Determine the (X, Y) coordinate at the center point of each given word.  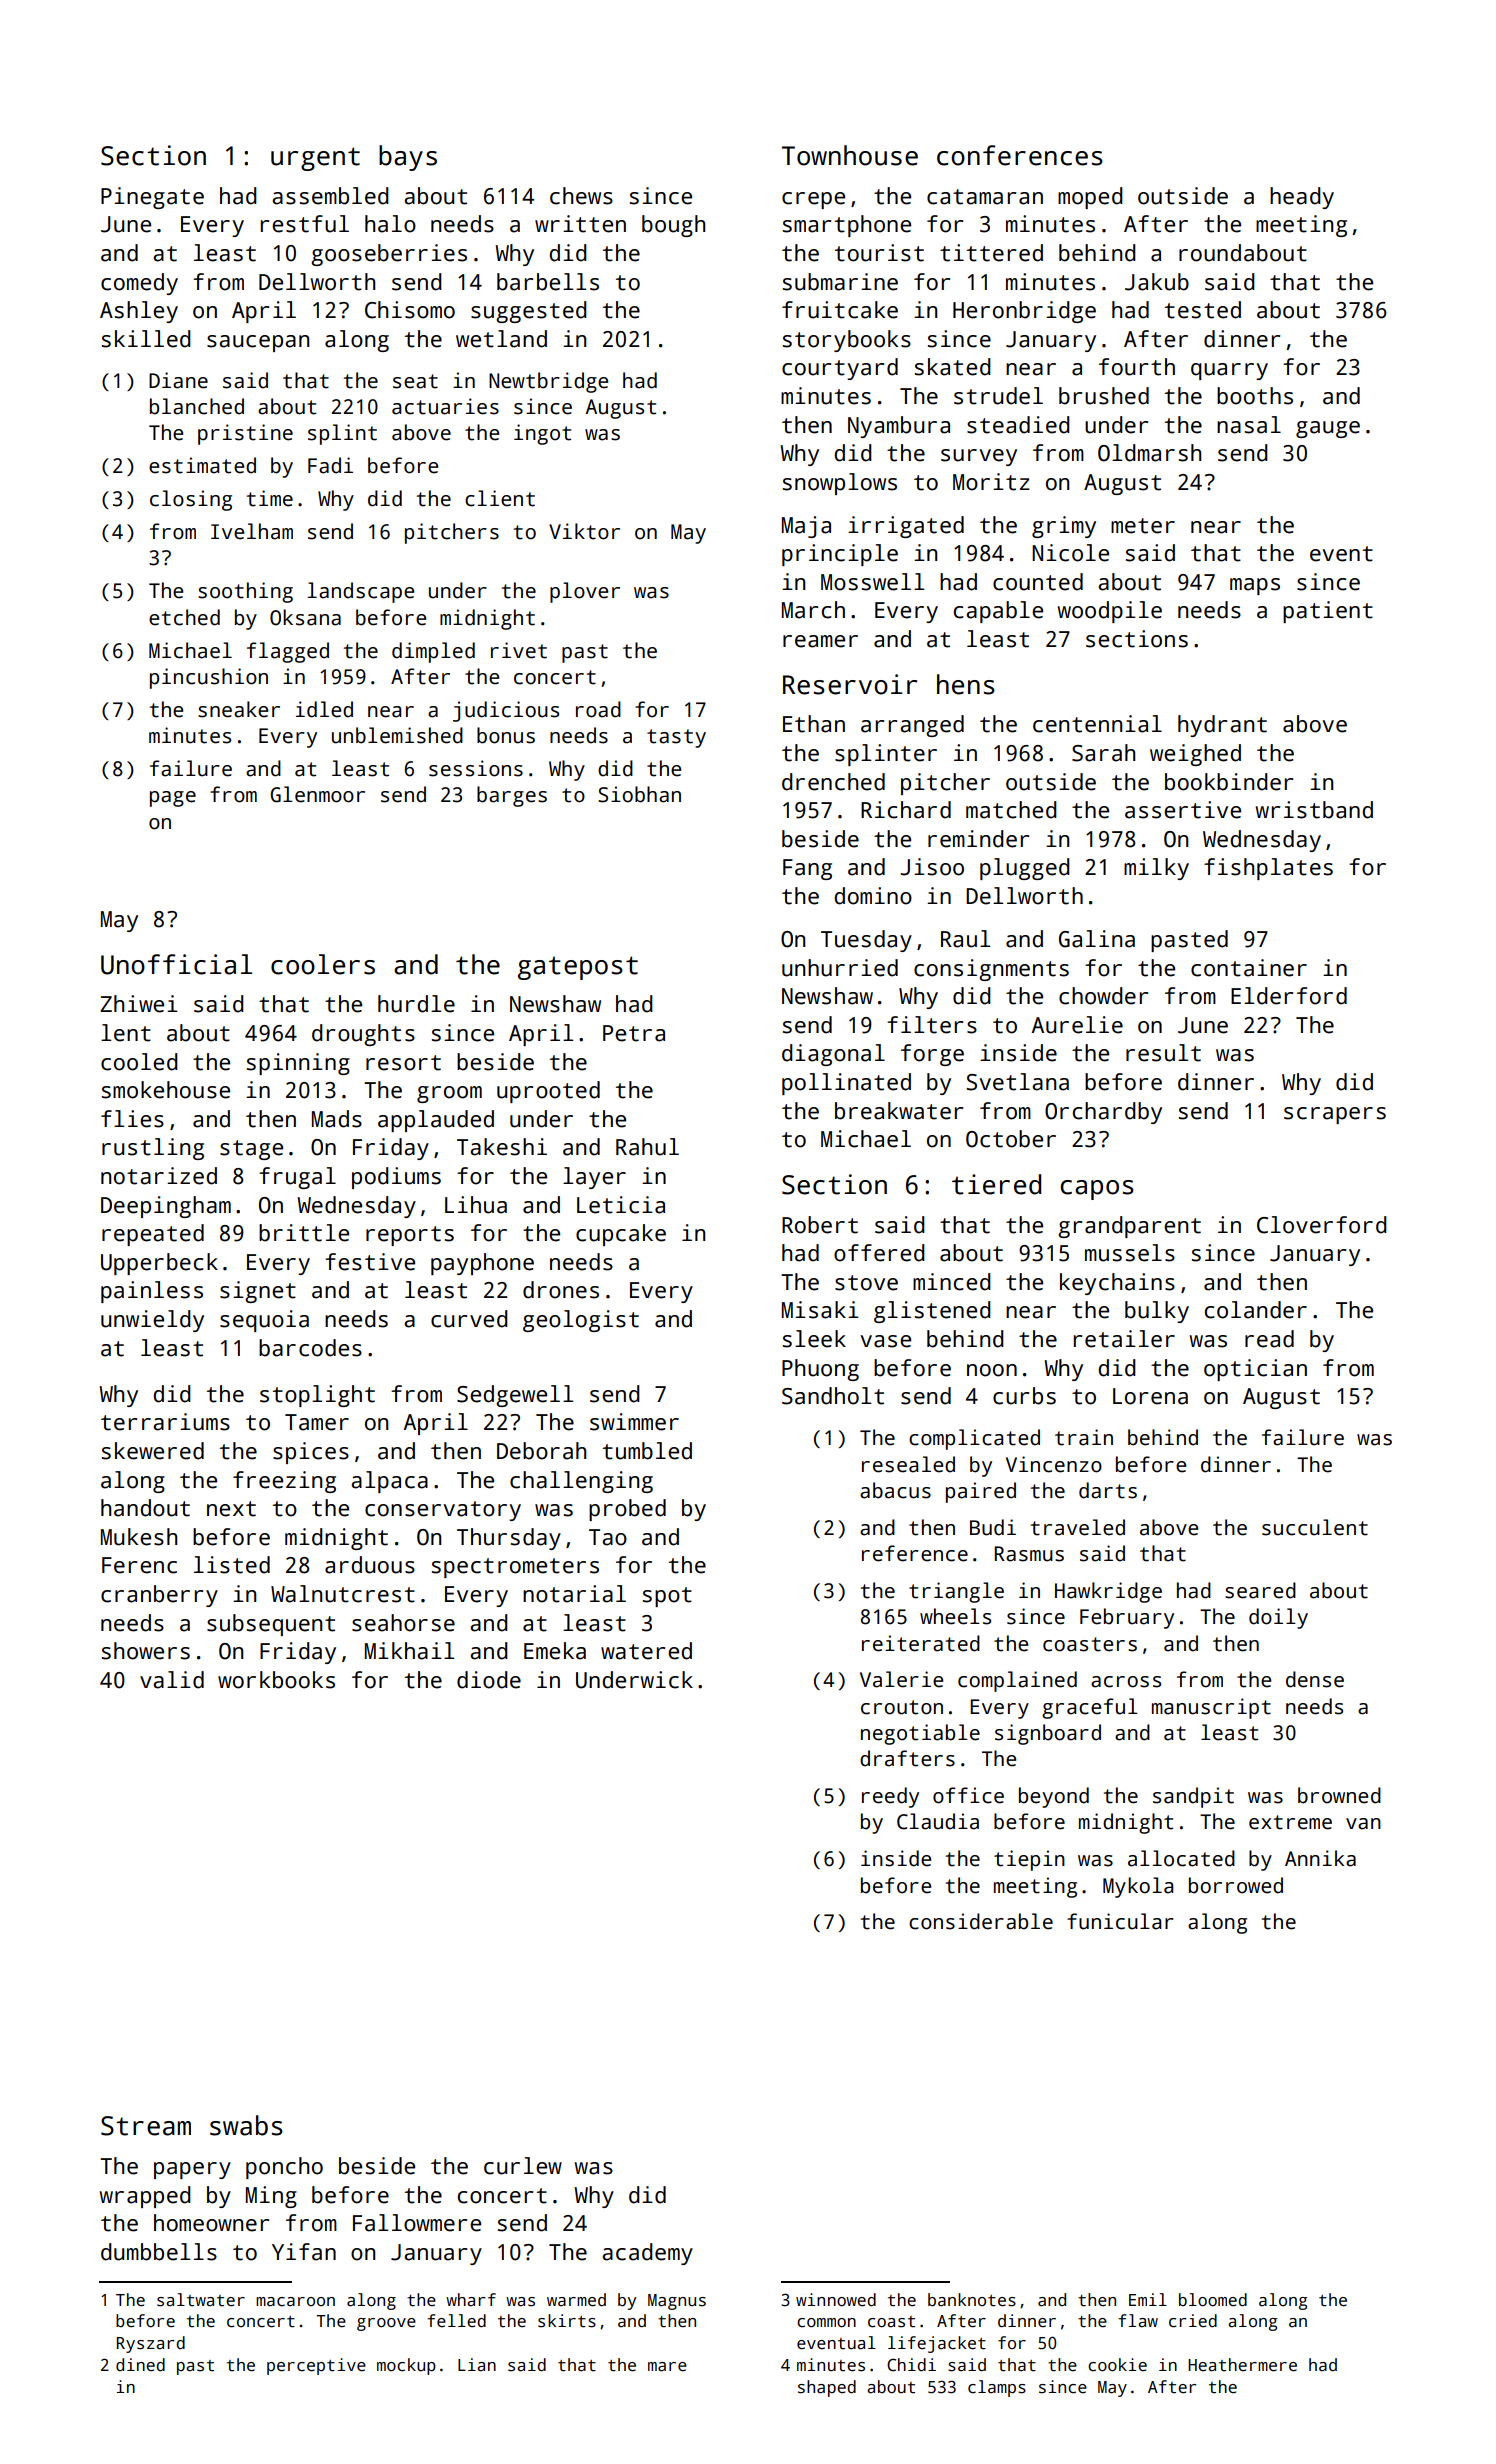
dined (140, 2365)
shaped (827, 2388)
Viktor (584, 531)
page (173, 799)
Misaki (820, 1310)
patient (1328, 612)
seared (1260, 1590)
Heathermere (1242, 2365)
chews (581, 196)
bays (408, 158)
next (231, 1509)
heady (1302, 198)
